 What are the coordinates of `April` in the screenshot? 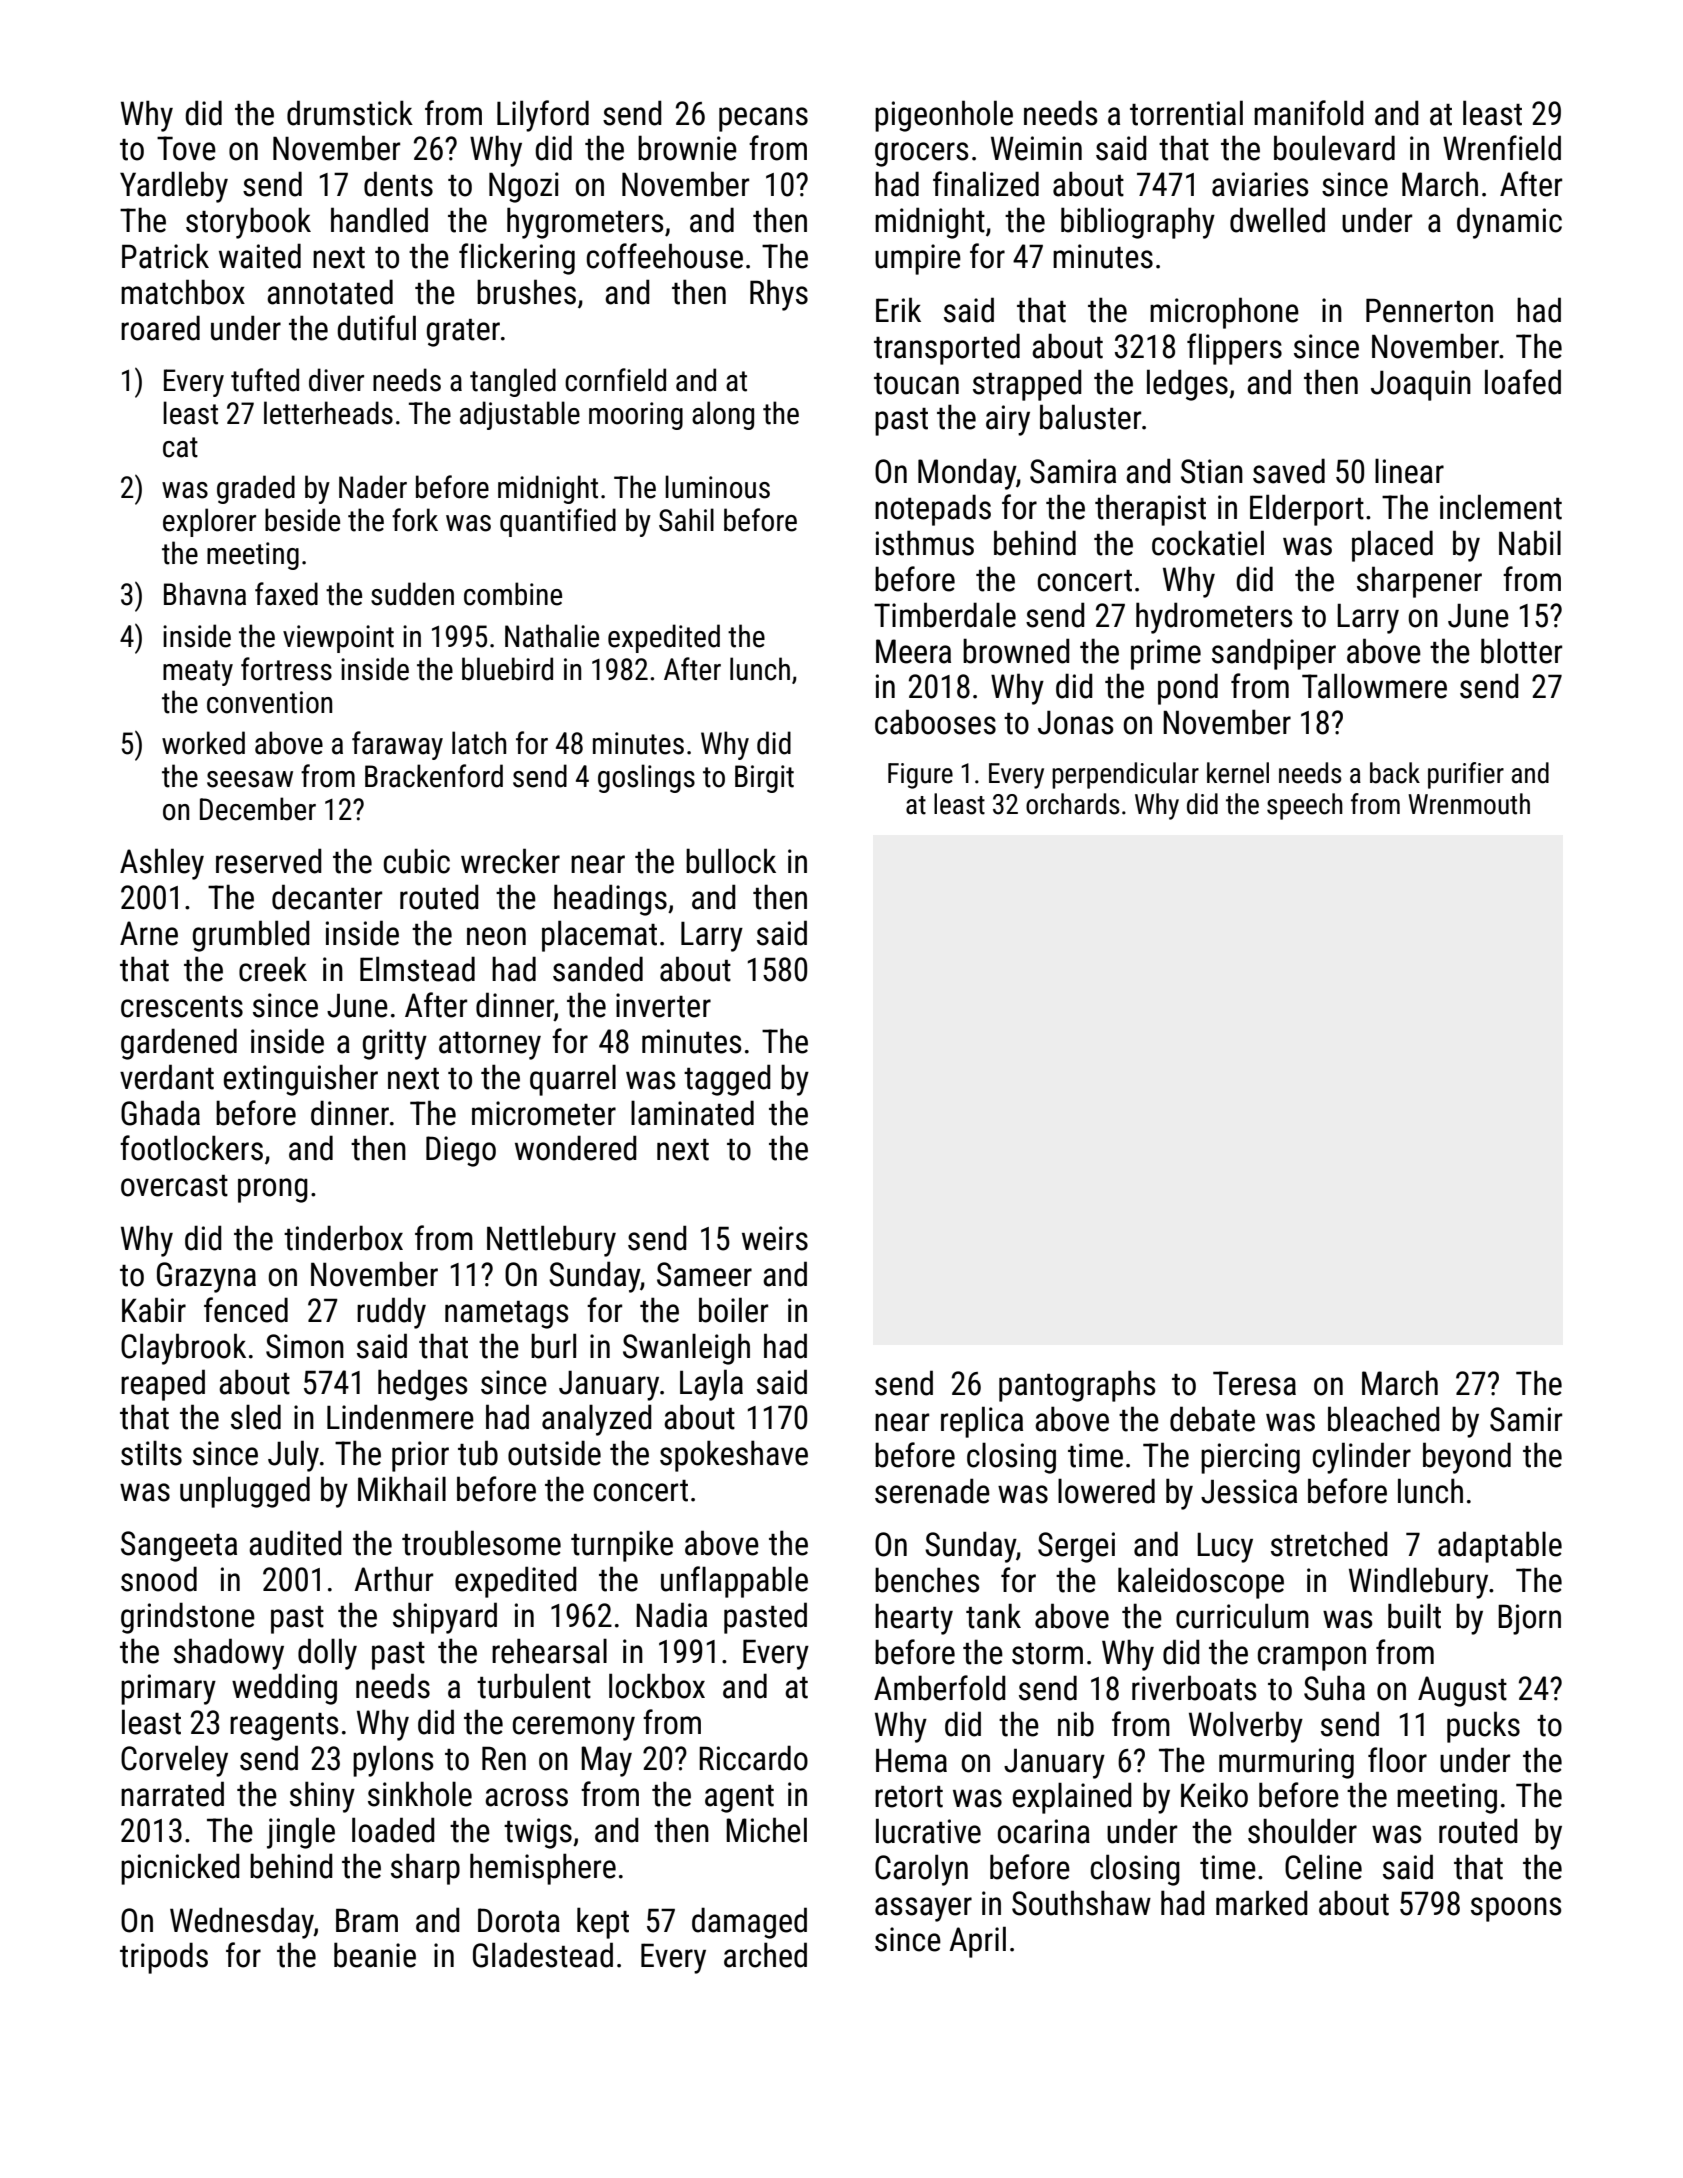 It's located at (977, 1942).
